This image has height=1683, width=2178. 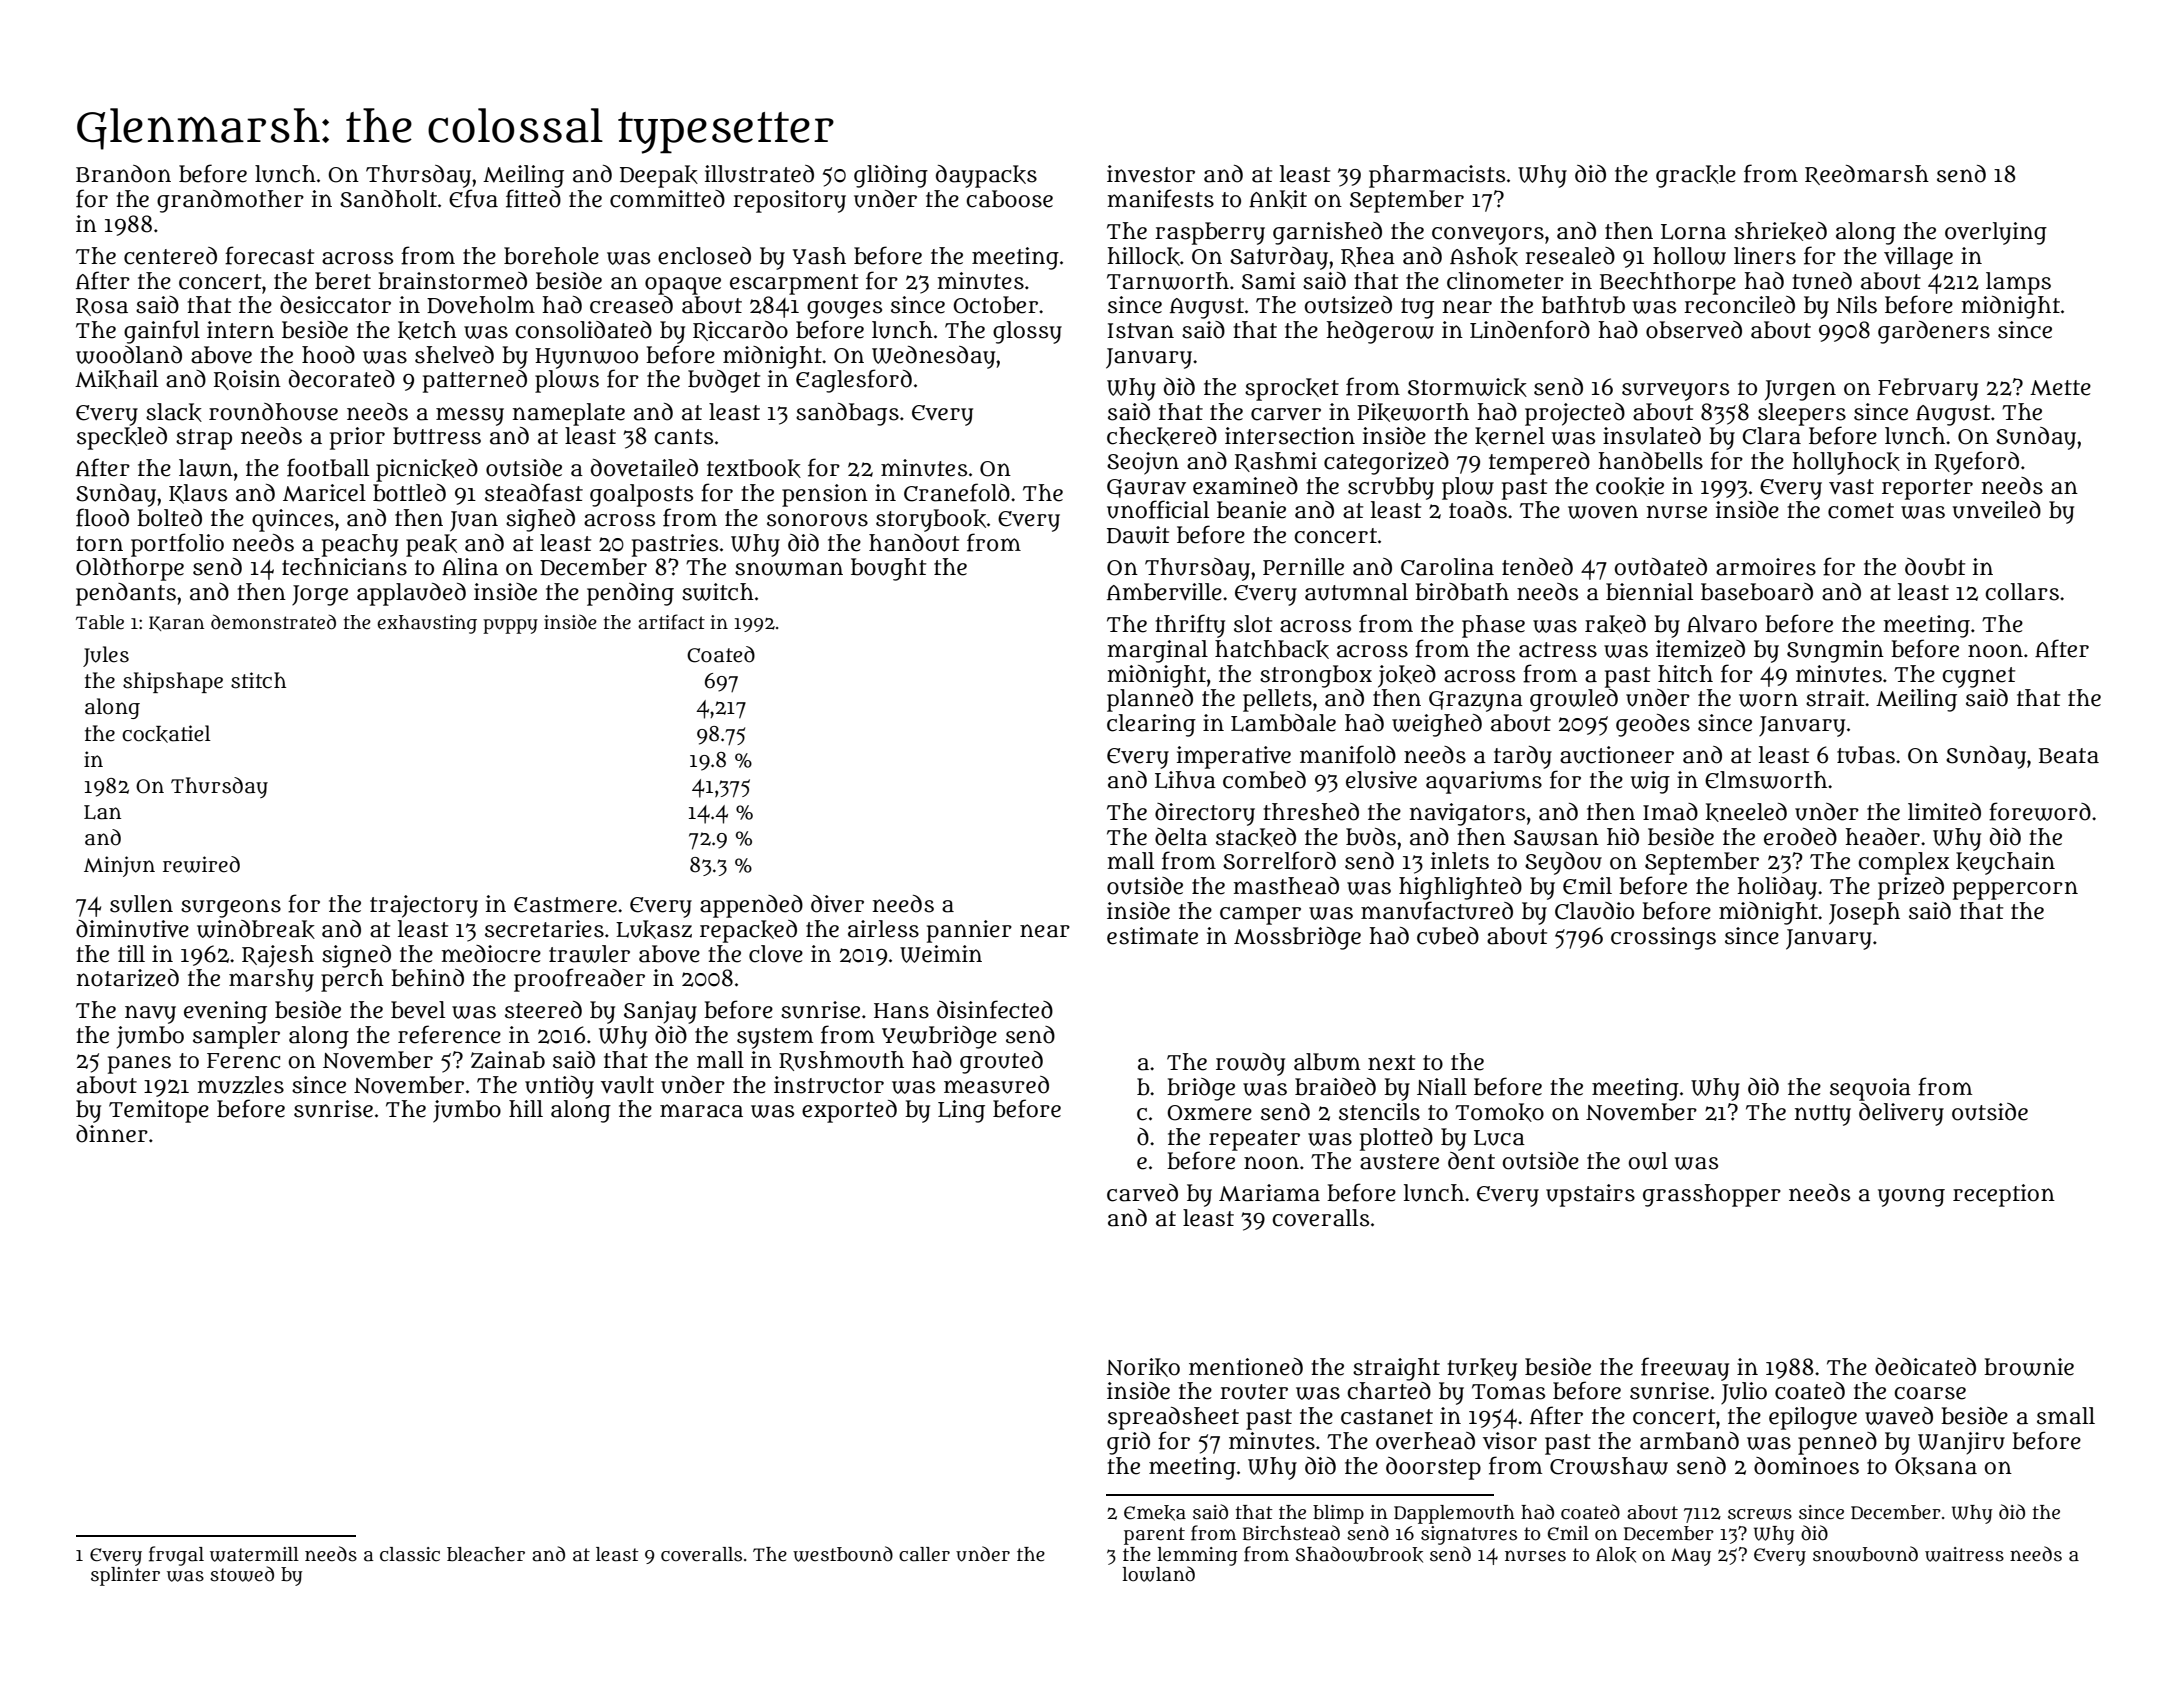 I want to click on centered, so click(x=170, y=256).
